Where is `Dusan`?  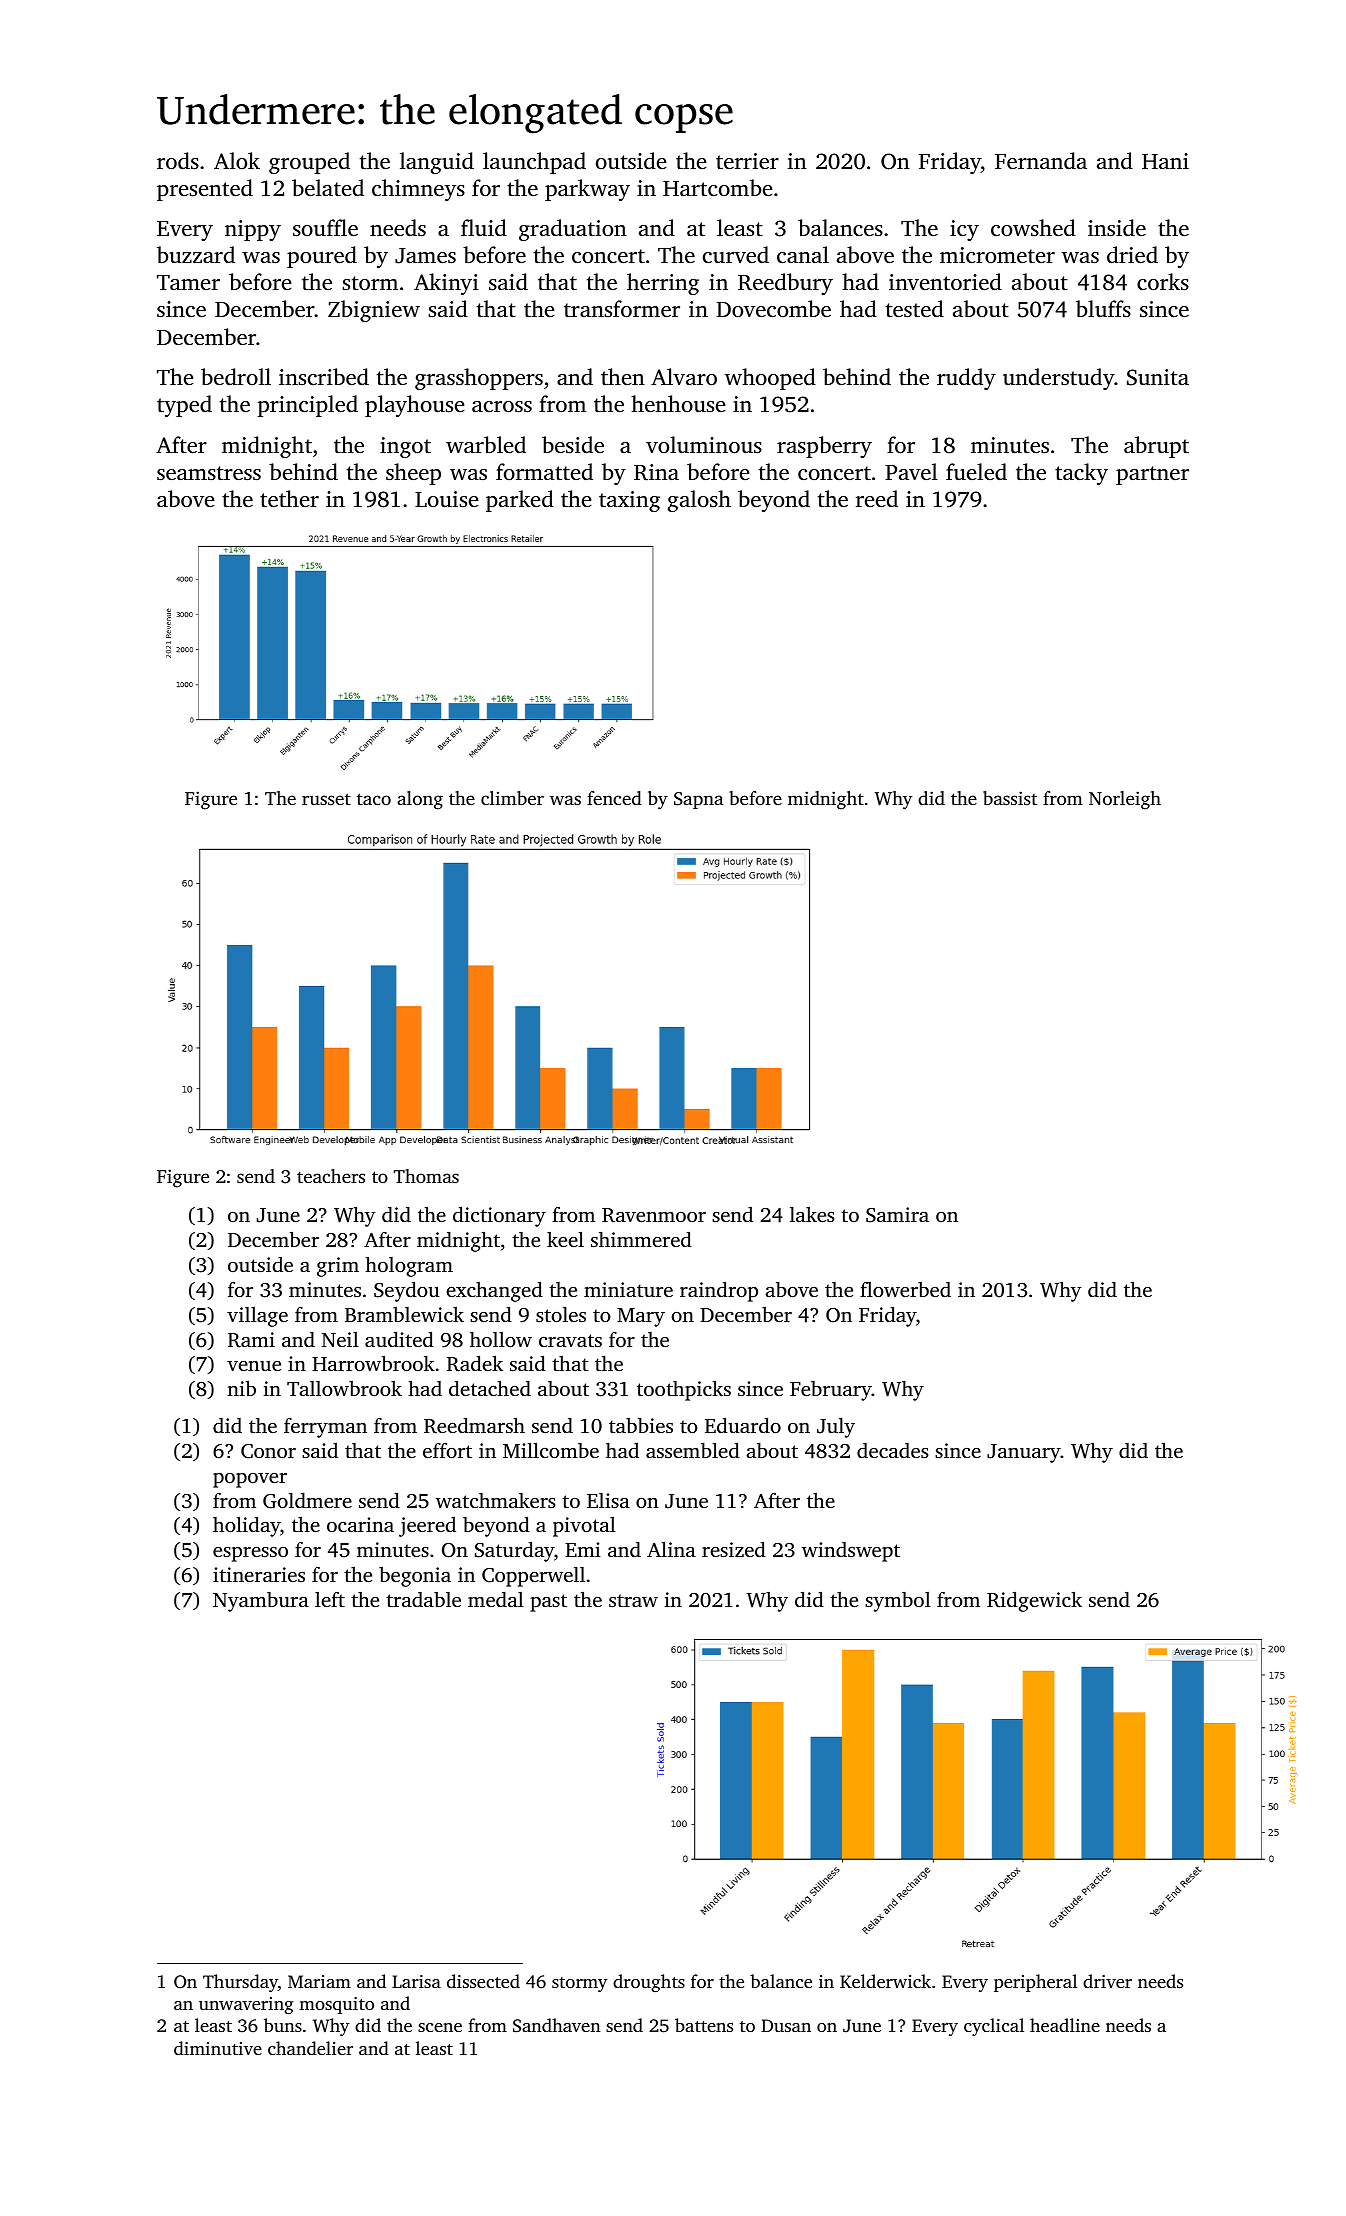 Dusan is located at coordinates (786, 2025).
